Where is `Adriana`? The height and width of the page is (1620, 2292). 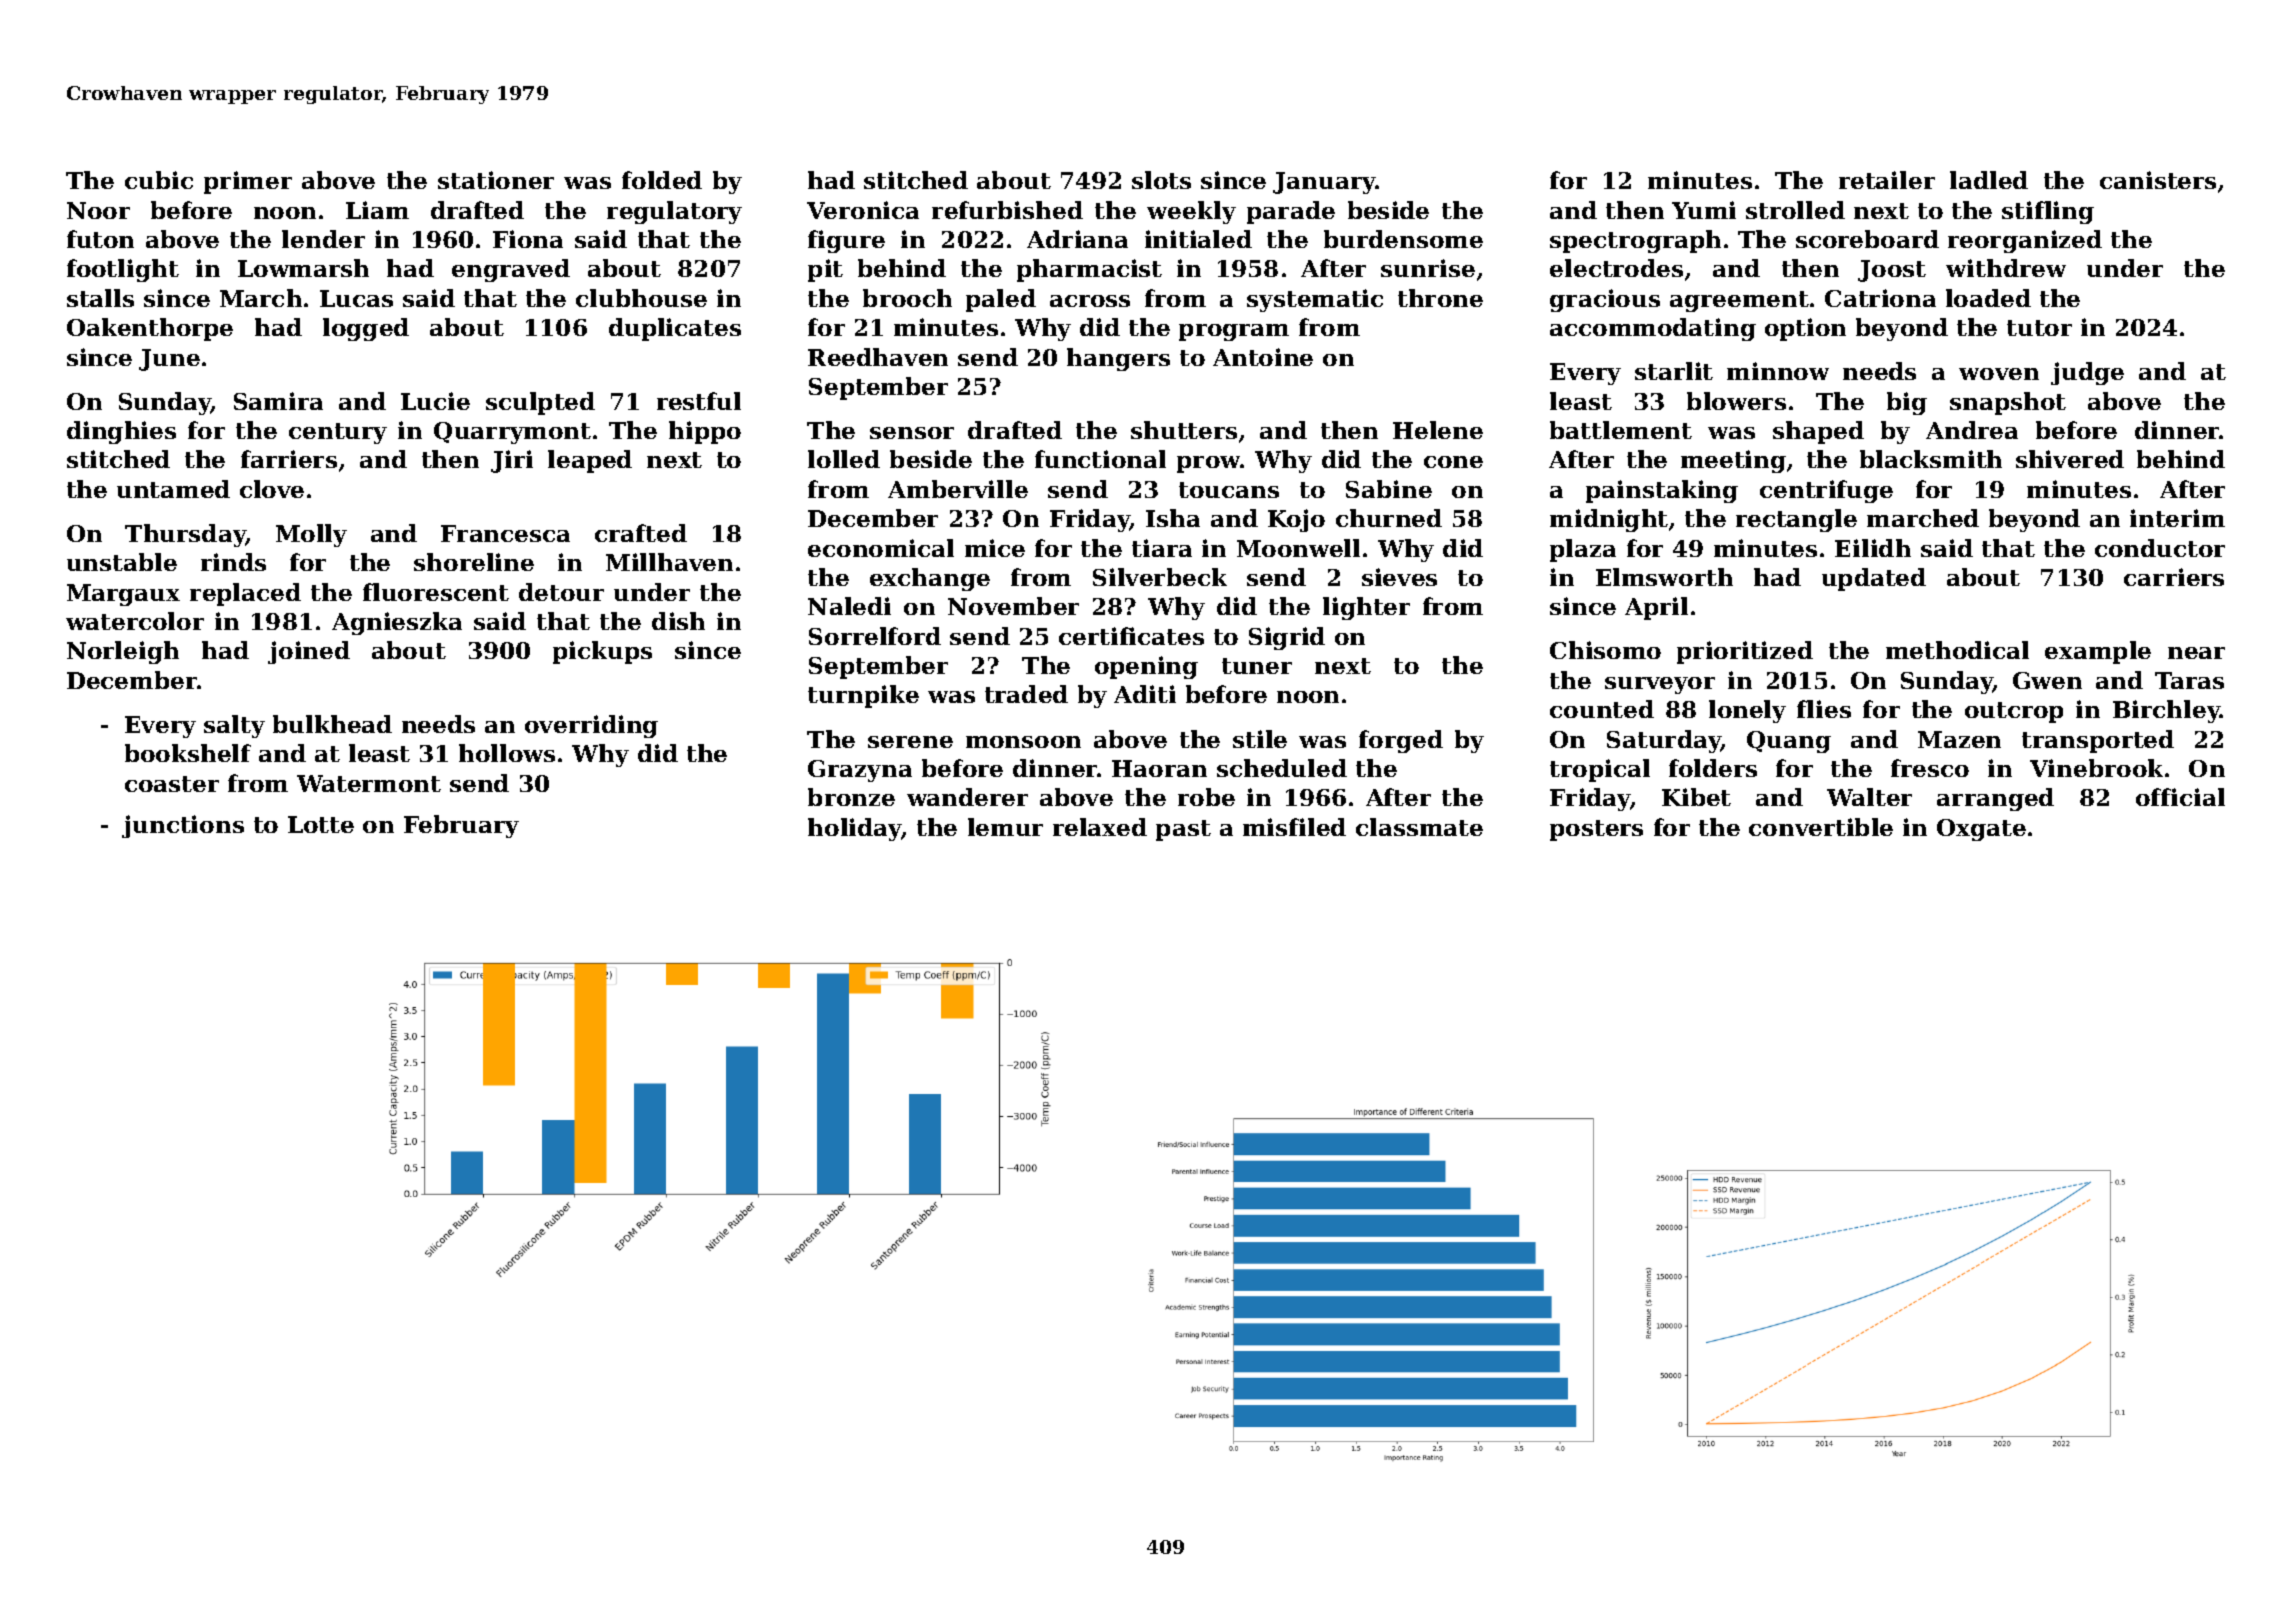 Adriana is located at coordinates (1077, 239).
